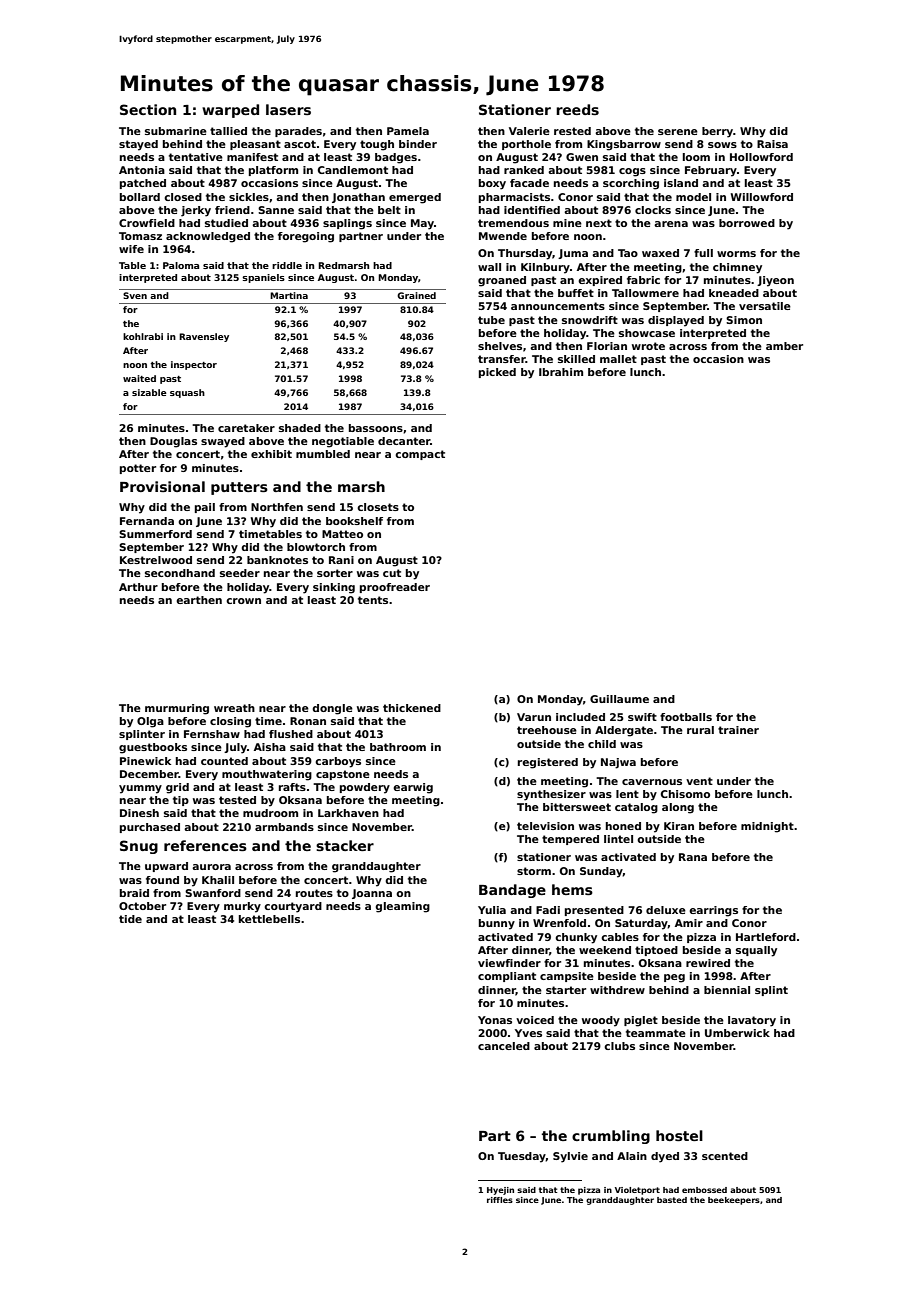  Describe the element at coordinates (392, 573) in the document. I see `cut` at that location.
